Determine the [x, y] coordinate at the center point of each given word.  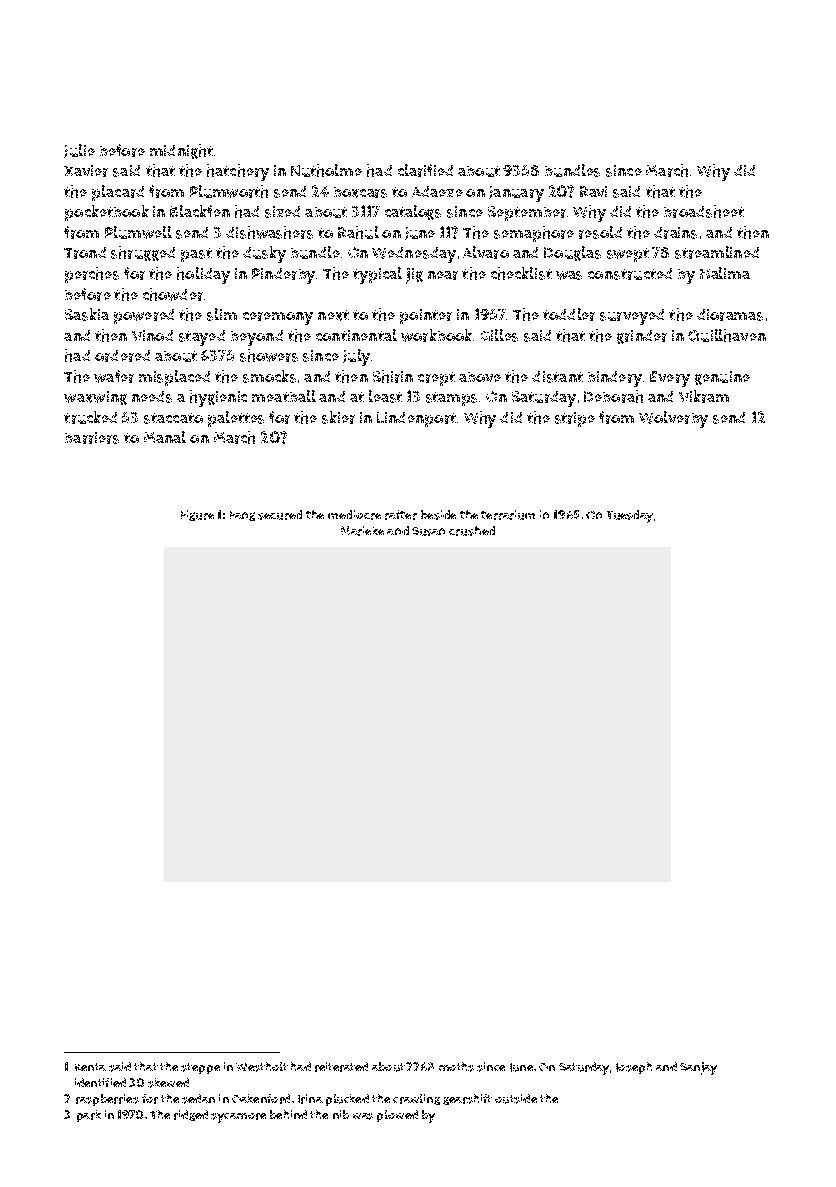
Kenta [90, 1067]
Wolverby [673, 419]
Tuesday [630, 516]
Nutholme [326, 170]
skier [338, 417]
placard [118, 193]
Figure [197, 515]
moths [456, 1067]
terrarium [508, 515]
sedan [198, 1099]
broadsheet [704, 211]
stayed [202, 338]
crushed [472, 531]
